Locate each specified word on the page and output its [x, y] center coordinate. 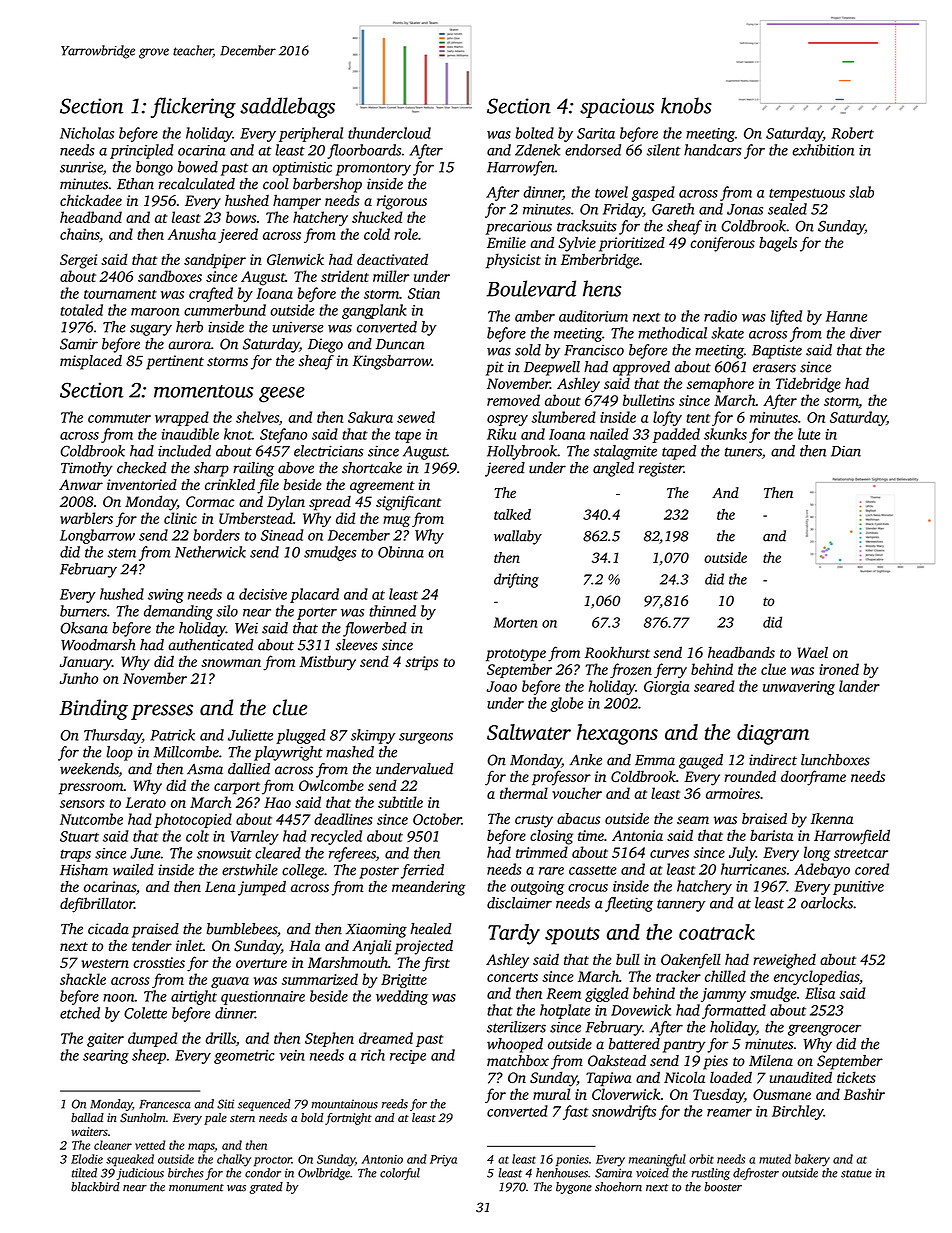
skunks [725, 434]
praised [155, 930]
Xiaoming [376, 930]
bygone [574, 1188]
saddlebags [287, 107]
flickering [193, 107]
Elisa [820, 993]
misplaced [91, 362]
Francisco [594, 350]
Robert [852, 133]
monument [196, 1188]
